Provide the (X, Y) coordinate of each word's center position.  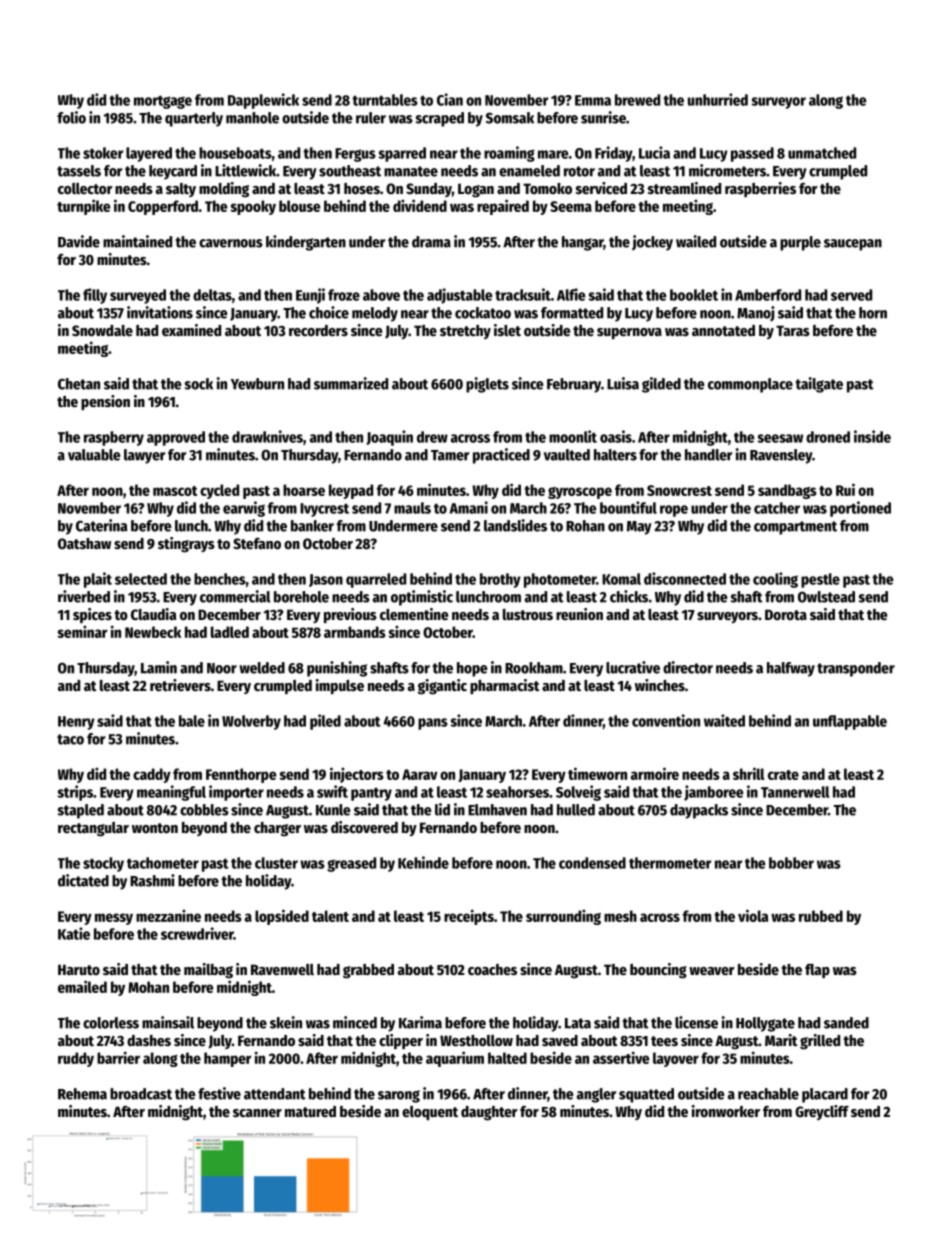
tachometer (163, 863)
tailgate (819, 385)
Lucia (654, 152)
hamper (227, 1059)
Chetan (79, 384)
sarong (399, 1096)
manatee (411, 171)
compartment (795, 528)
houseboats (235, 153)
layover (676, 1059)
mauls (412, 508)
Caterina (101, 525)
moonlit (573, 436)
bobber (791, 863)
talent (330, 916)
